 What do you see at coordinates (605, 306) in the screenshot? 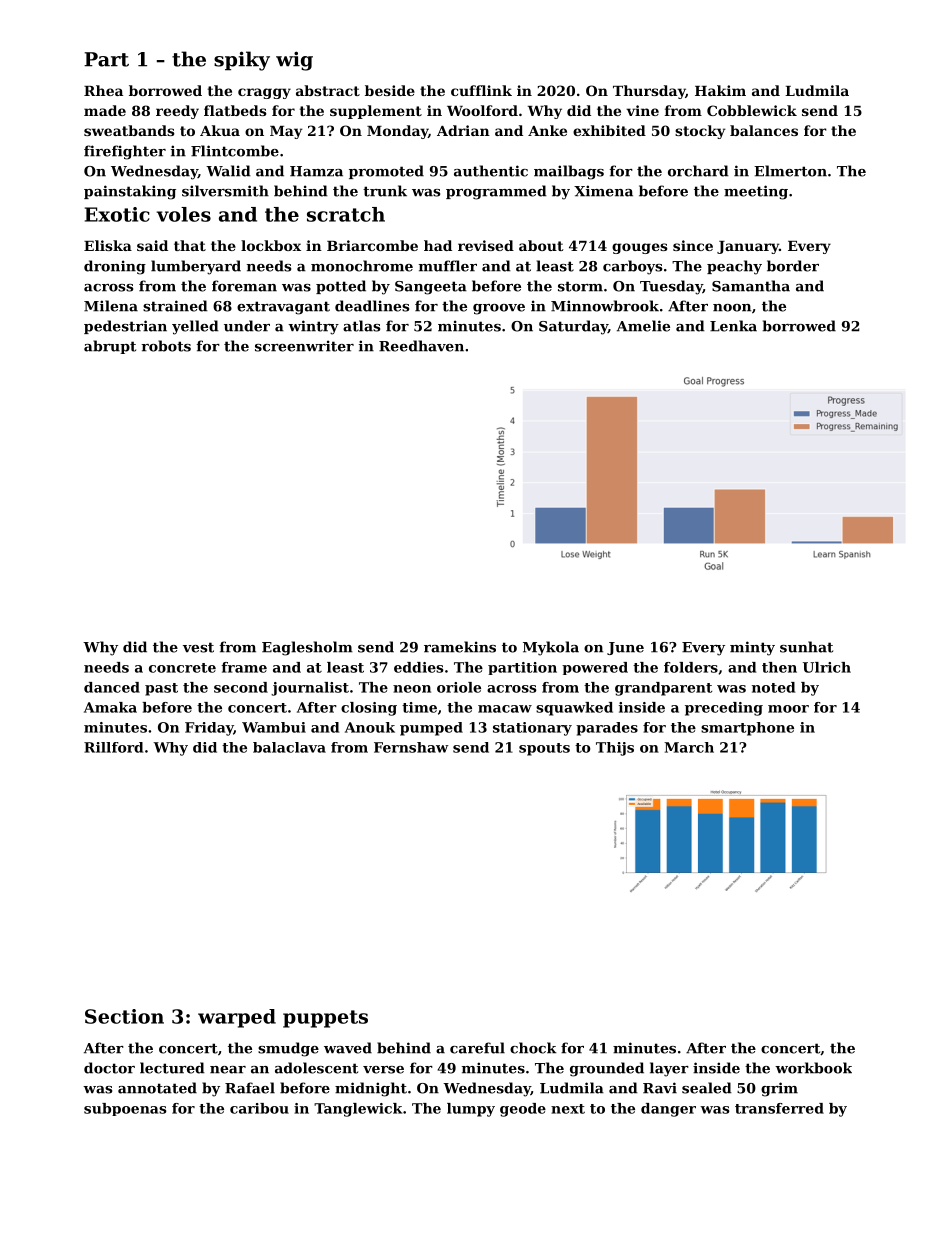
I see `Minnowbrook` at bounding box center [605, 306].
